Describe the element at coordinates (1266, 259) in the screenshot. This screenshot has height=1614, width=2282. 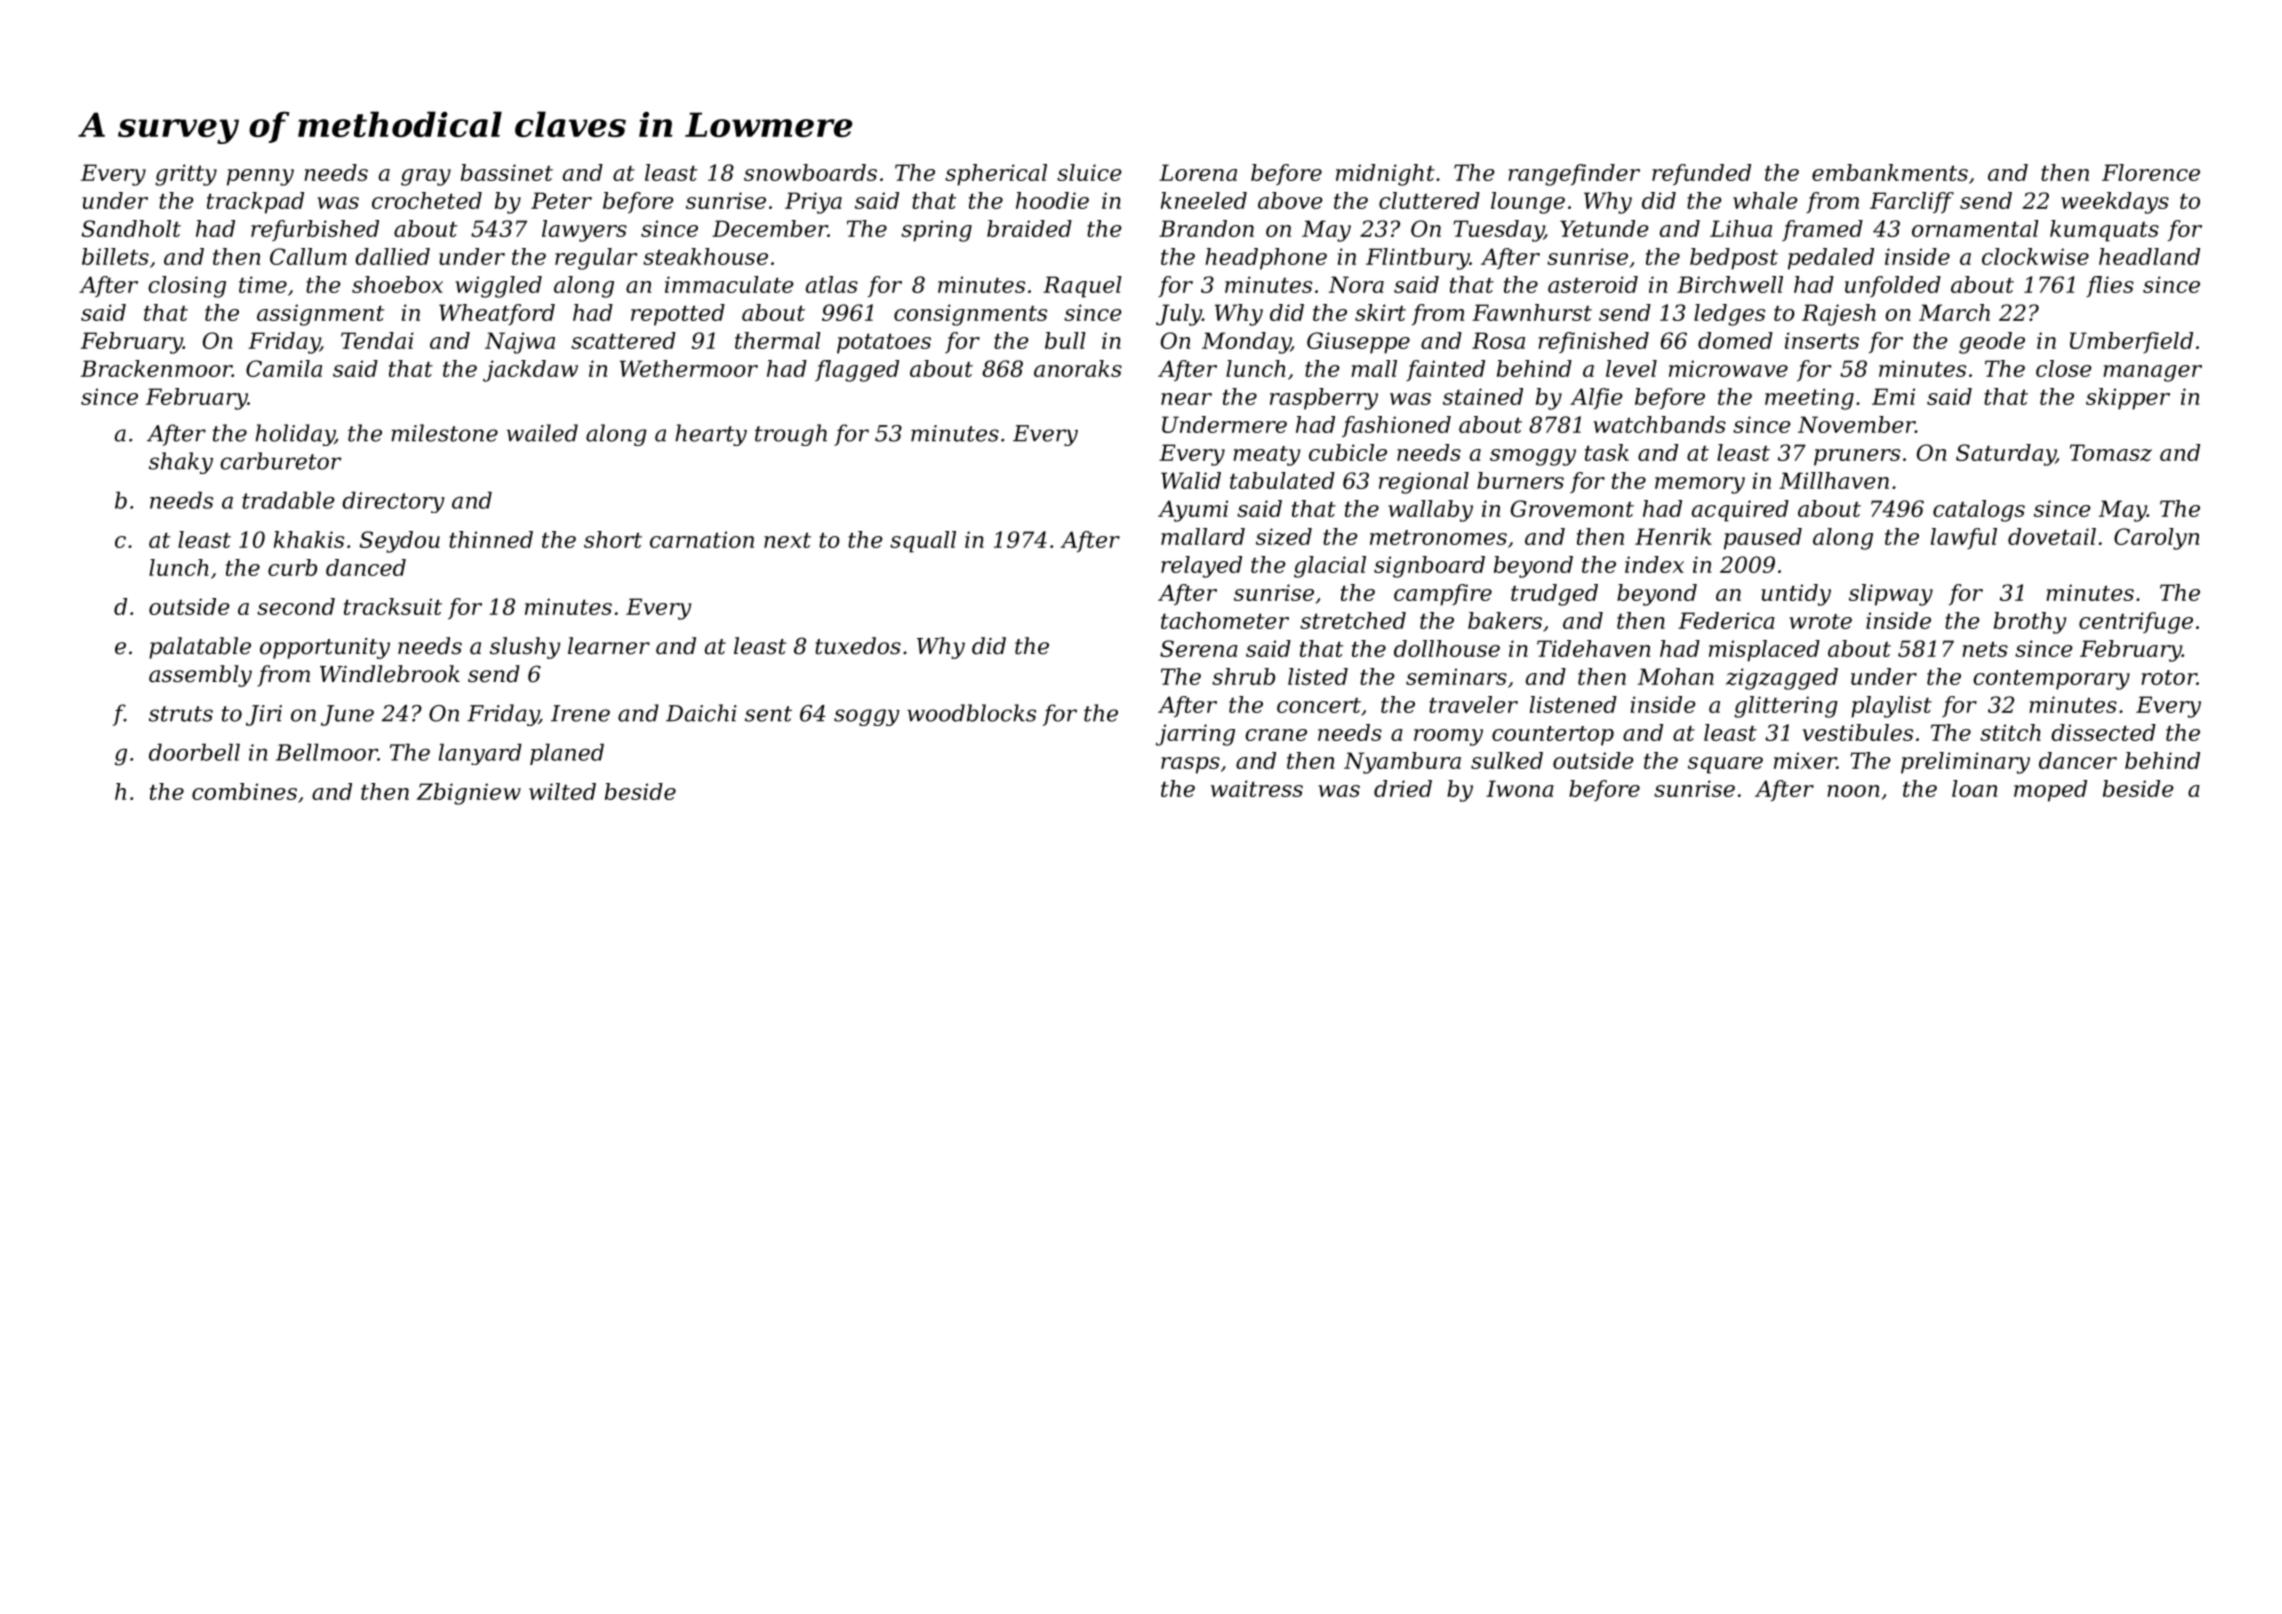
I see `headphone` at that location.
